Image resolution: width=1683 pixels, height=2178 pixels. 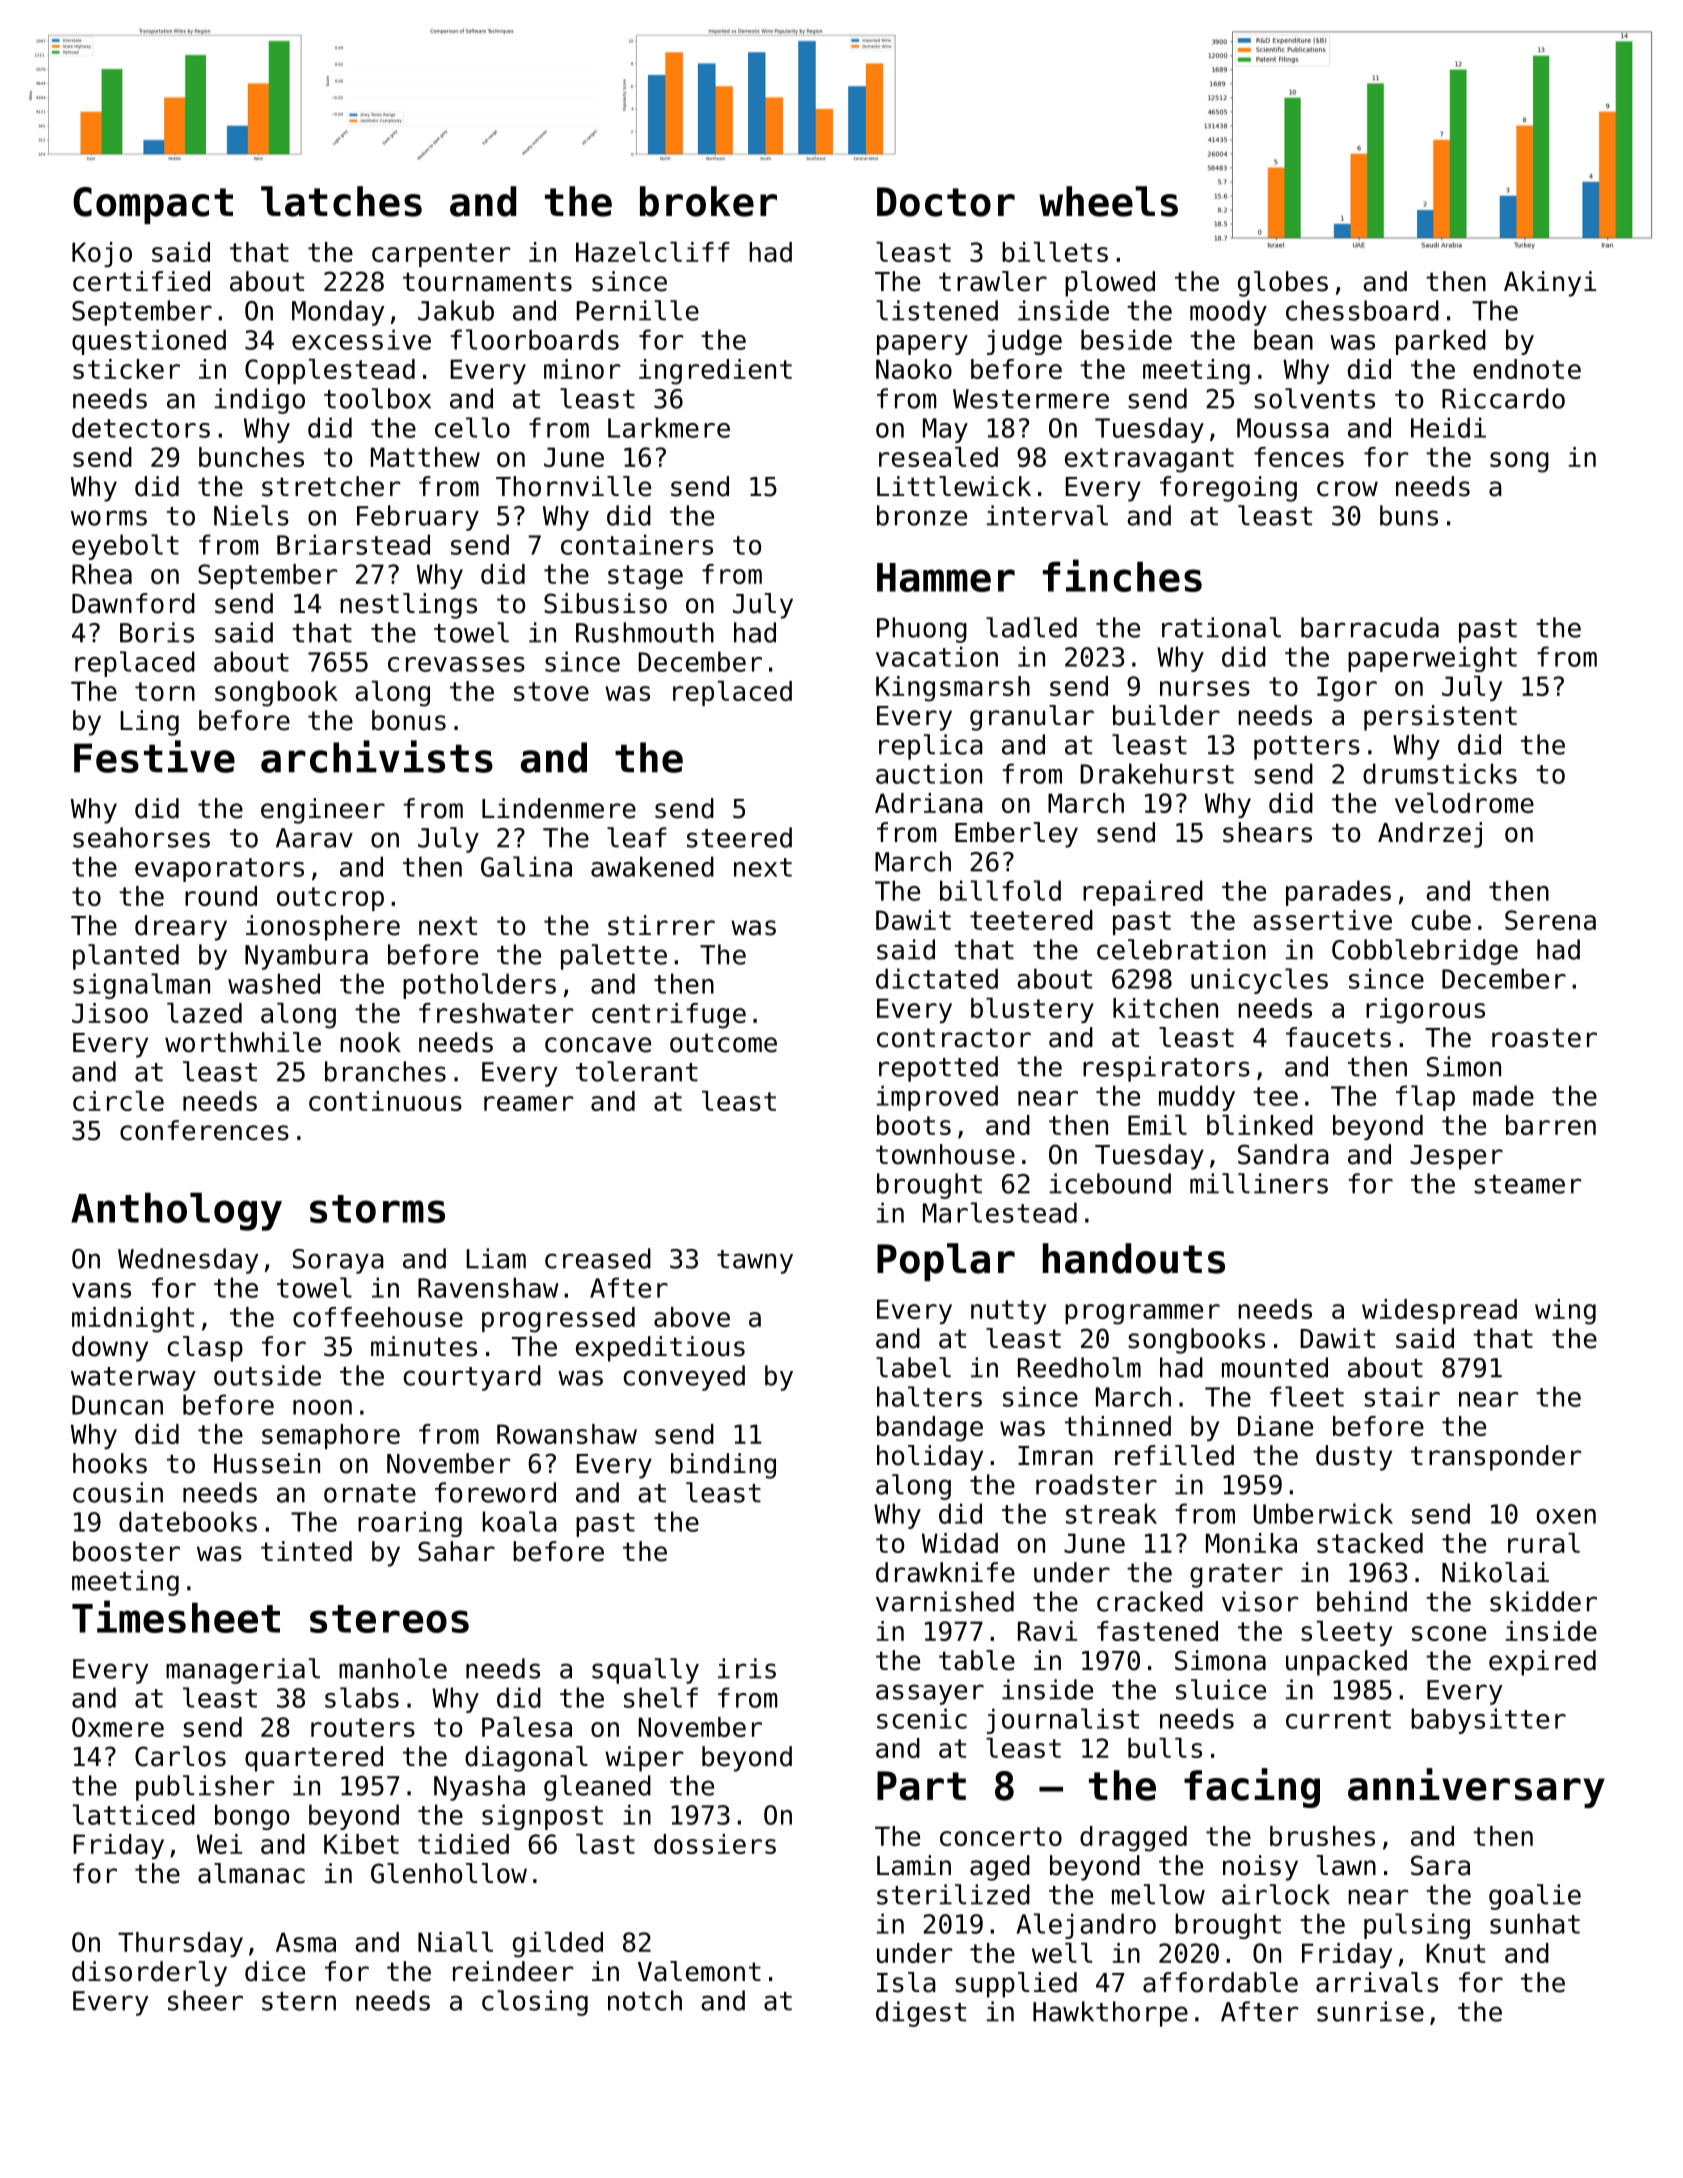 What do you see at coordinates (1488, 1721) in the screenshot?
I see `babysitter` at bounding box center [1488, 1721].
